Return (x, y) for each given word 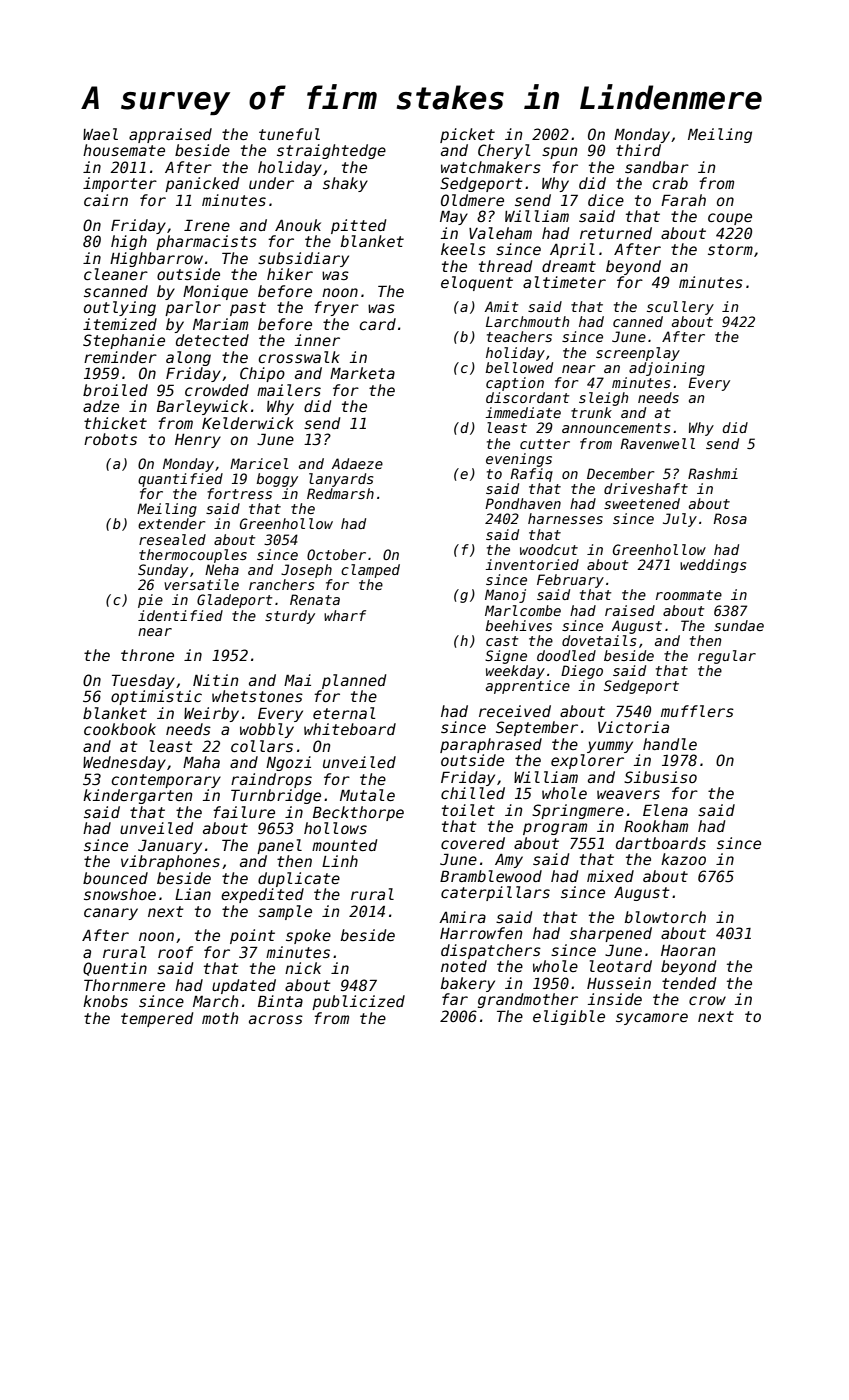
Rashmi (713, 473)
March (216, 1001)
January (170, 846)
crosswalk (299, 357)
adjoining (667, 369)
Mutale (367, 795)
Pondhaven (523, 503)
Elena (665, 810)
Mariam (220, 324)
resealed (172, 539)
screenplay (638, 354)
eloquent (477, 283)
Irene (207, 225)
